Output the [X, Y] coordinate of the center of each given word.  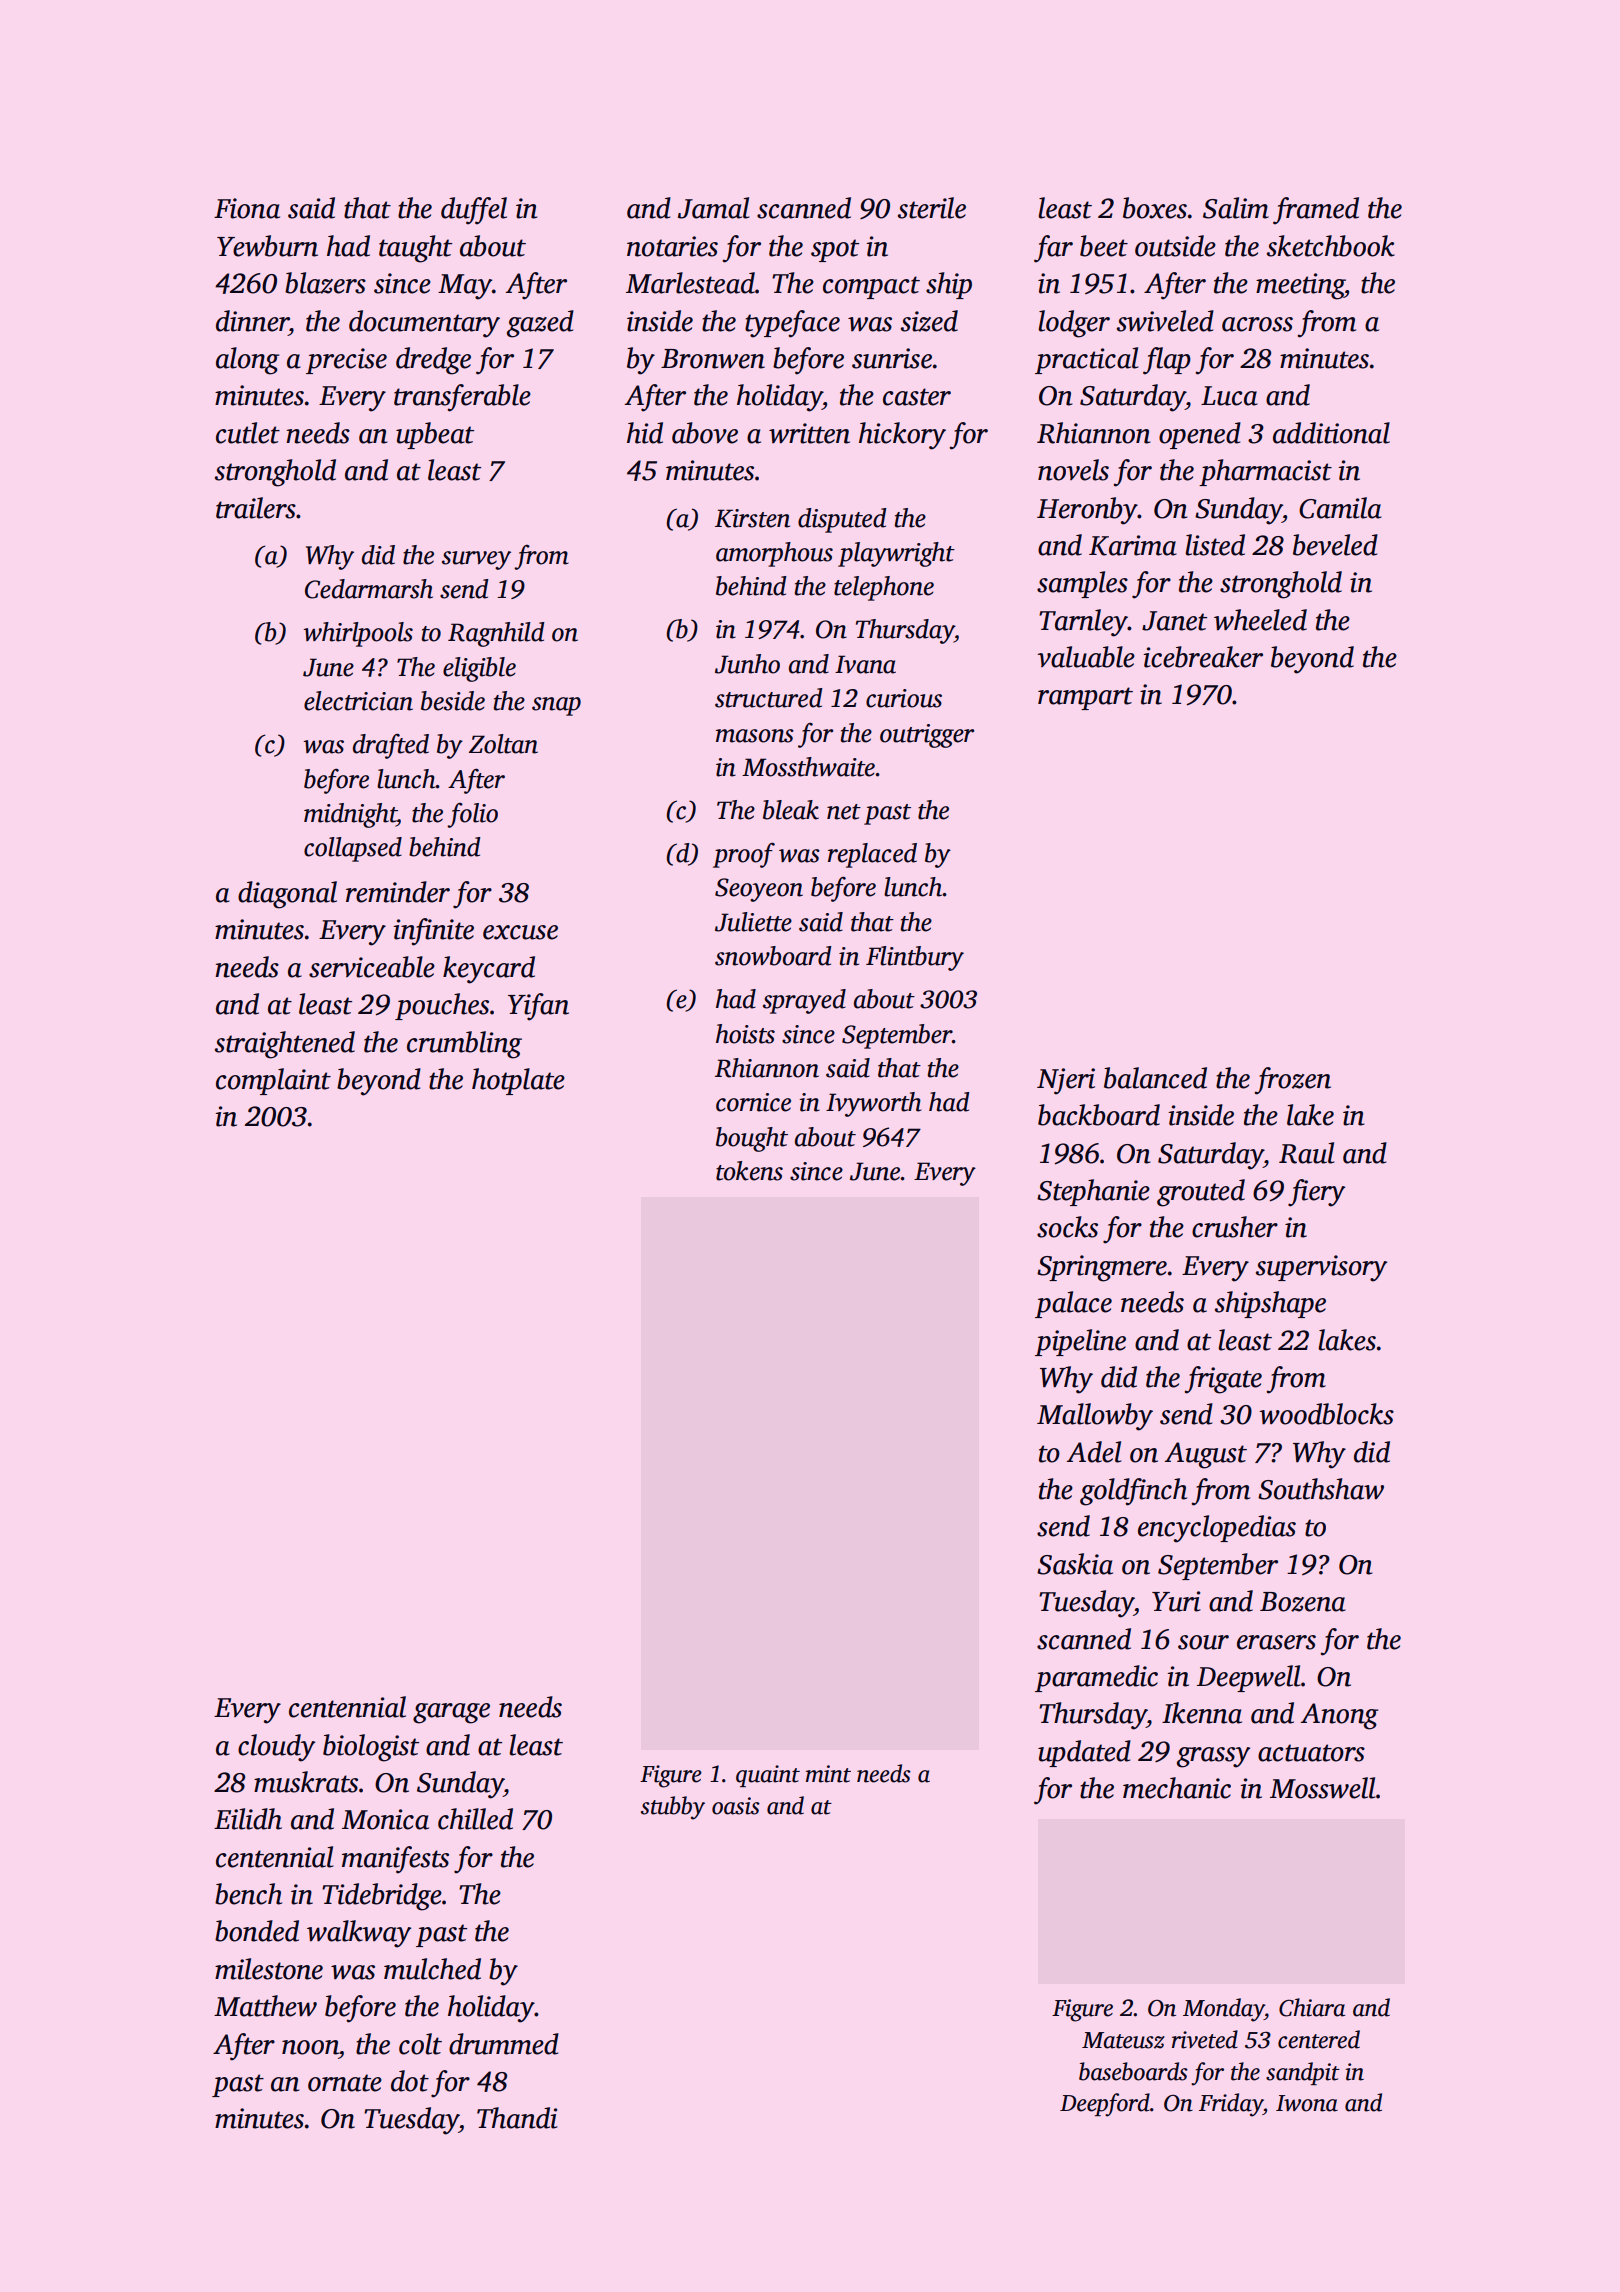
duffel [474, 211]
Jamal [713, 208]
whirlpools [358, 634]
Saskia [1075, 1564]
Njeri [1066, 1081]
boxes [1155, 208]
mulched [432, 1969]
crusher [1235, 1227]
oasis [736, 1806]
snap [556, 706]
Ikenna [1202, 1713]
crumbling [464, 1045]
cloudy [276, 1748]
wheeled [1260, 620]
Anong [1339, 1716]
